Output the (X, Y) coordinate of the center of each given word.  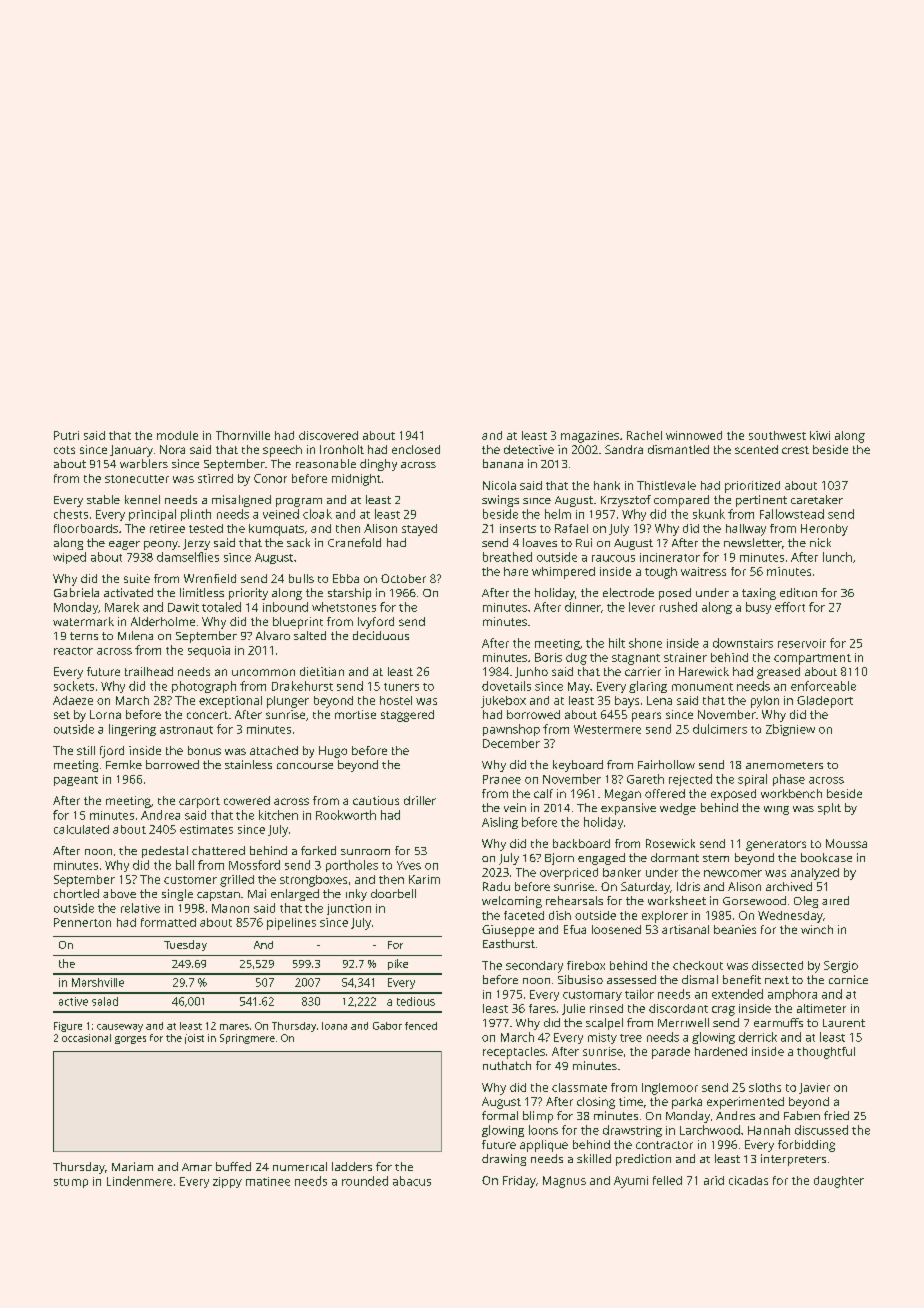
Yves (409, 865)
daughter (839, 1182)
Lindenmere (139, 1181)
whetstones (344, 607)
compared (681, 501)
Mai (257, 893)
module (177, 435)
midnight (356, 480)
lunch (837, 557)
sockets (74, 686)
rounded (365, 1181)
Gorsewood (754, 900)
